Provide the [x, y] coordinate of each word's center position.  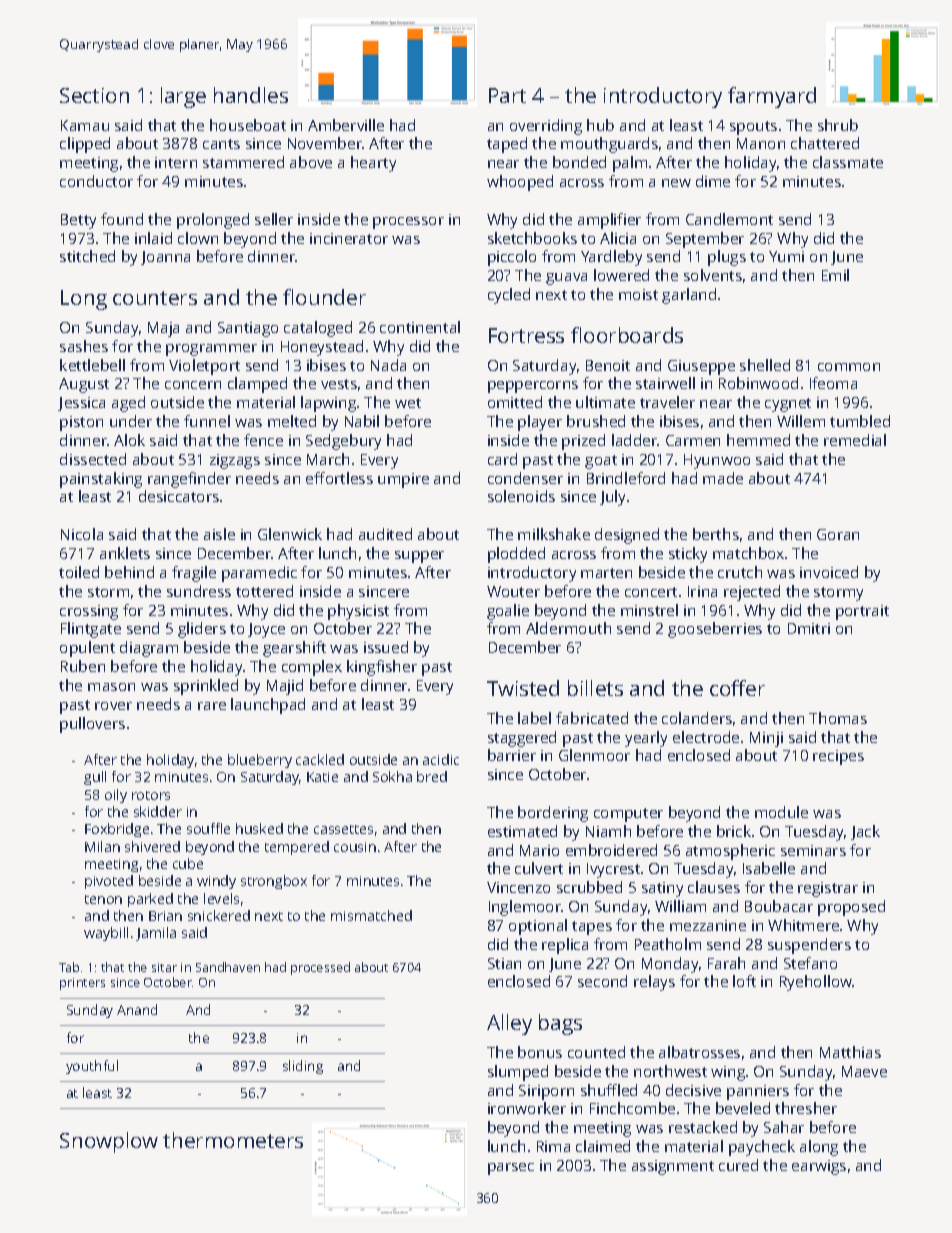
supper [419, 557]
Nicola [82, 534]
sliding [303, 1067]
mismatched [371, 915]
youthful [92, 1067]
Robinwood [758, 383]
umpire [403, 480]
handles [251, 95]
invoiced [829, 572]
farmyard [772, 97]
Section [94, 95]
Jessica [81, 404]
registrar [828, 889]
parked [150, 900]
